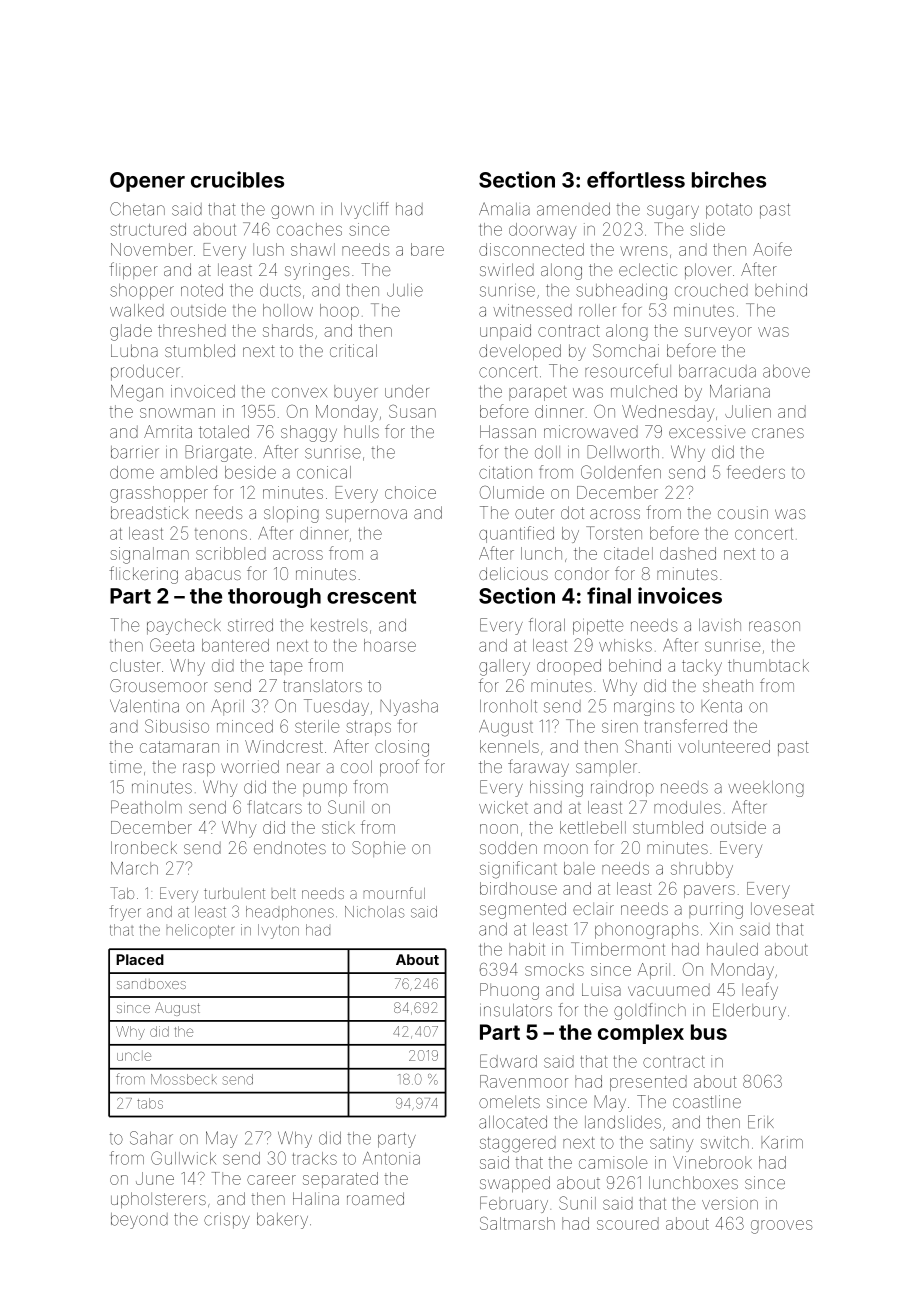 Image resolution: width=924 pixels, height=1311 pixels. Describe the element at coordinates (213, 573) in the page. I see `abacus` at that location.
